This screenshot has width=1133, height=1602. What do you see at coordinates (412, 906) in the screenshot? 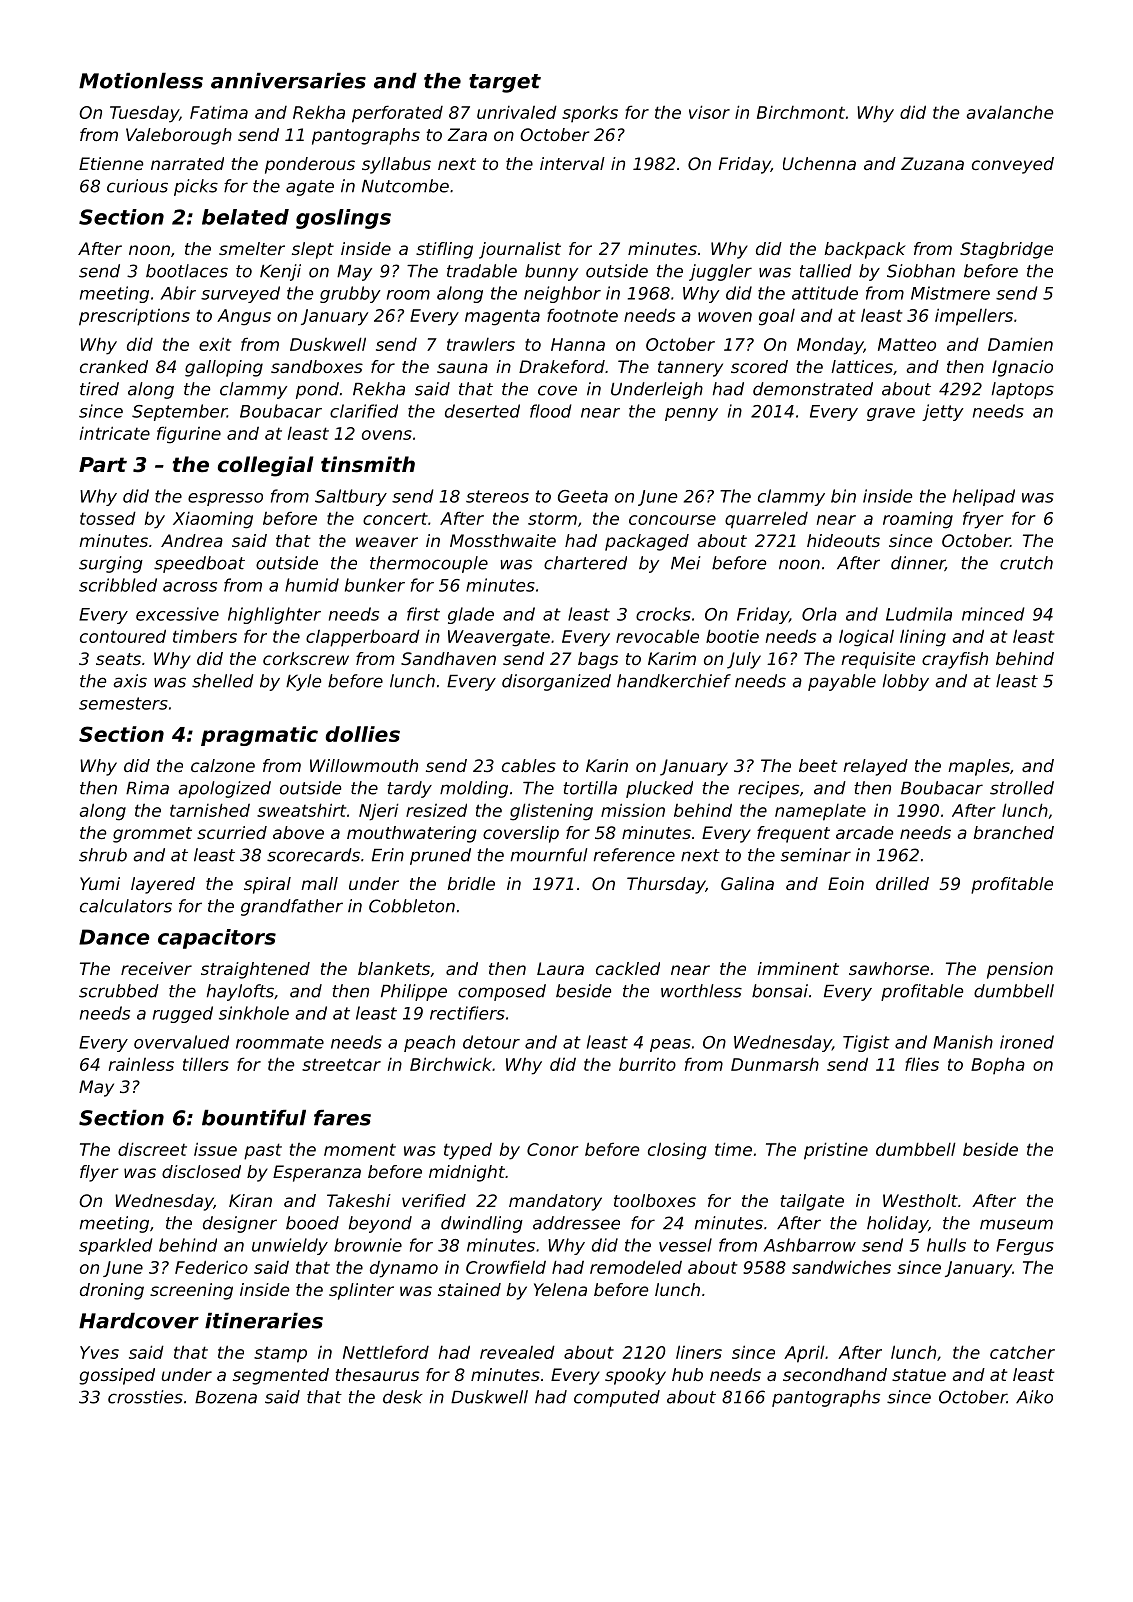
I see `Cobbleton` at bounding box center [412, 906].
